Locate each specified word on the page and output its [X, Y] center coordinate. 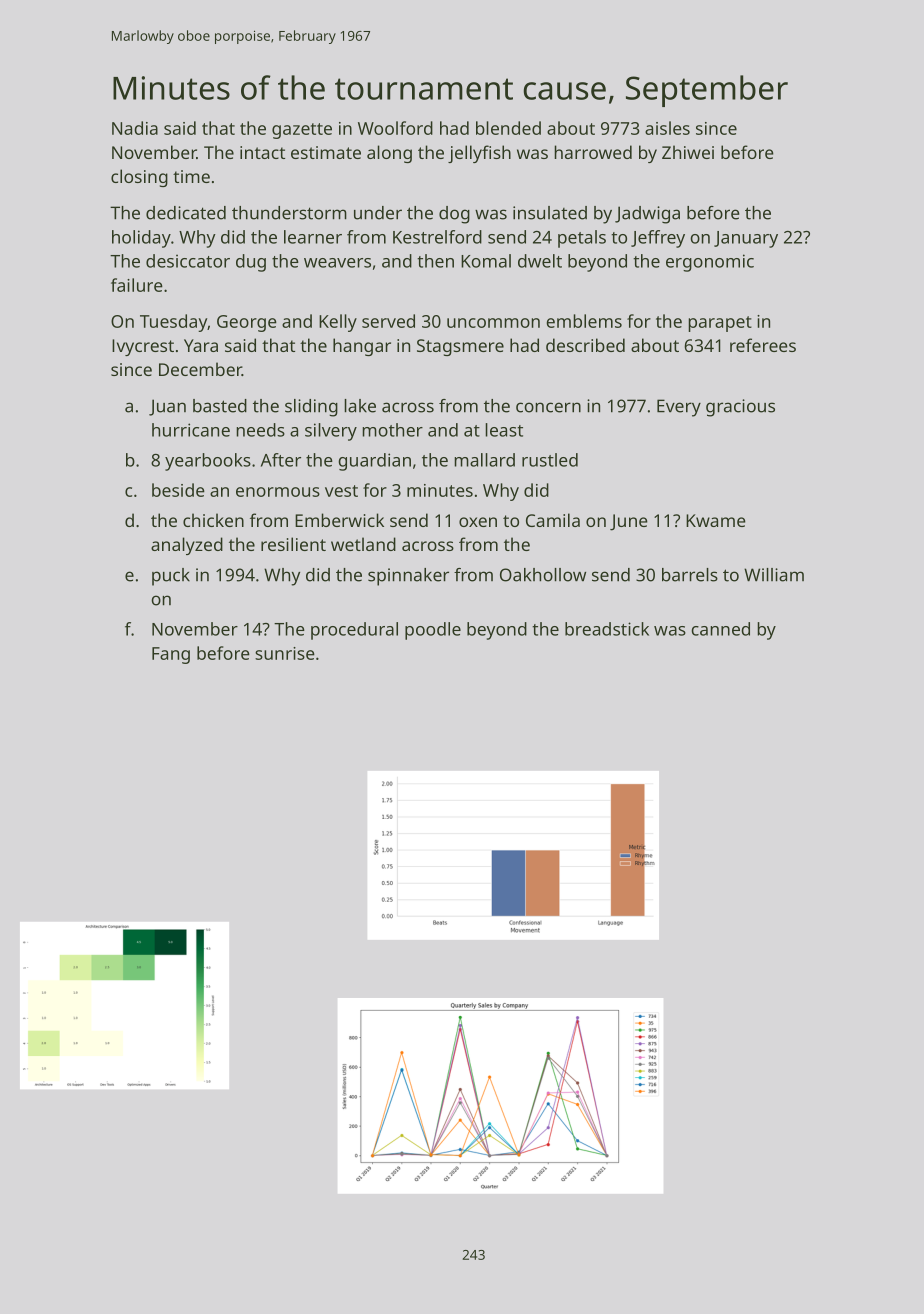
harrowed [593, 152]
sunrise [285, 653]
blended [508, 128]
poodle [433, 631]
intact [262, 152]
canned [721, 629]
